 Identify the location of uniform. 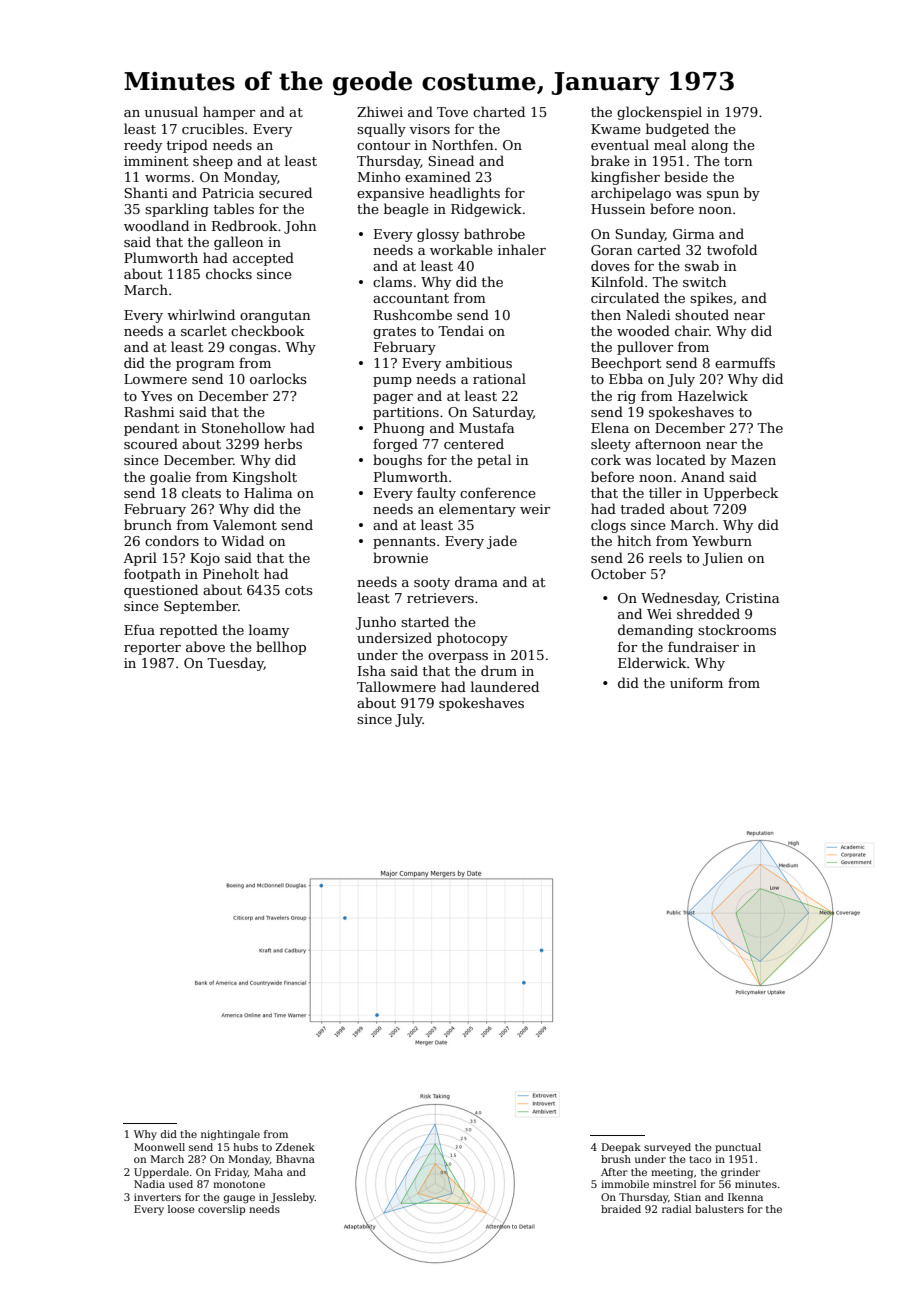
(696, 682).
